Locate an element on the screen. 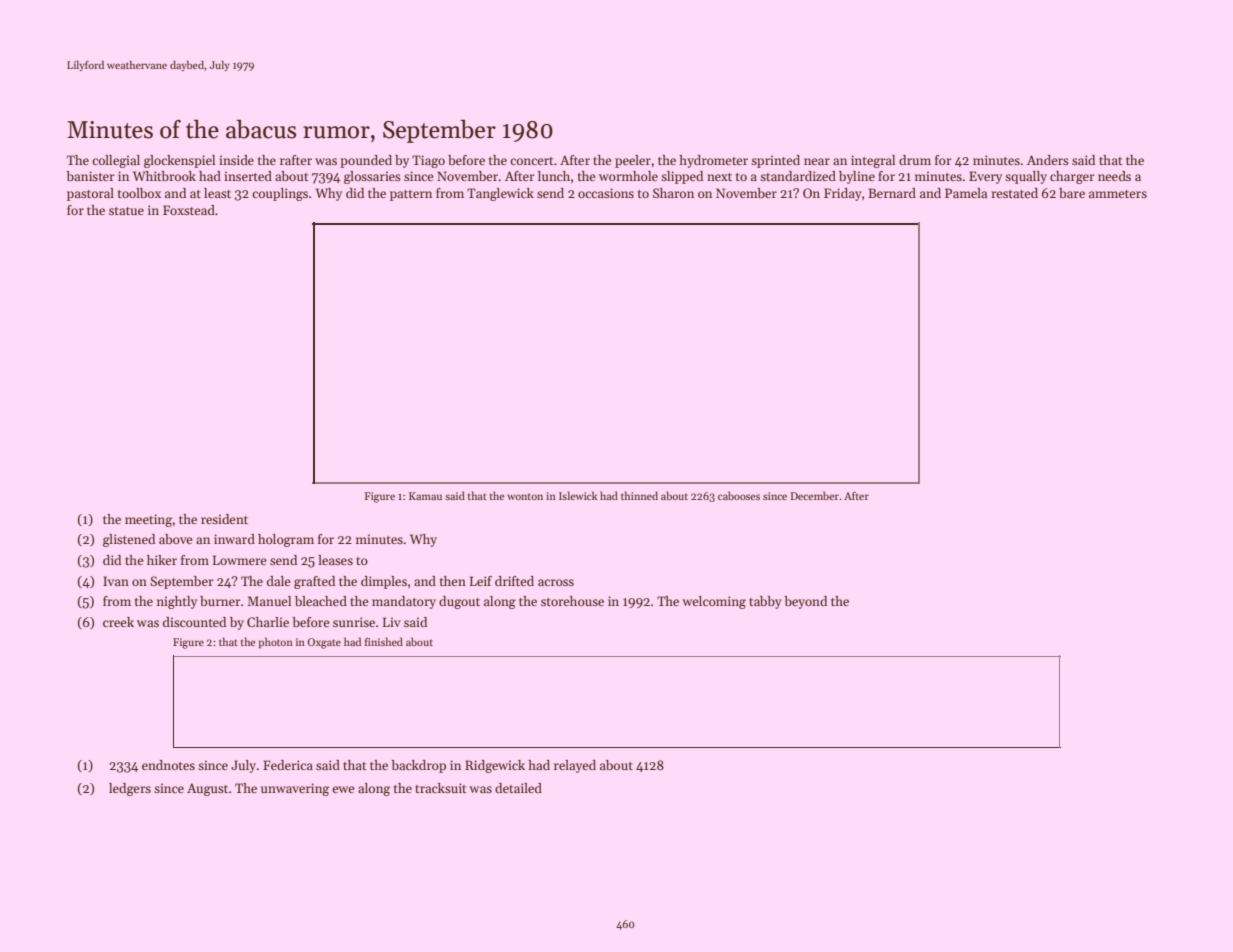 This screenshot has width=1233, height=952. detailed is located at coordinates (518, 788).
